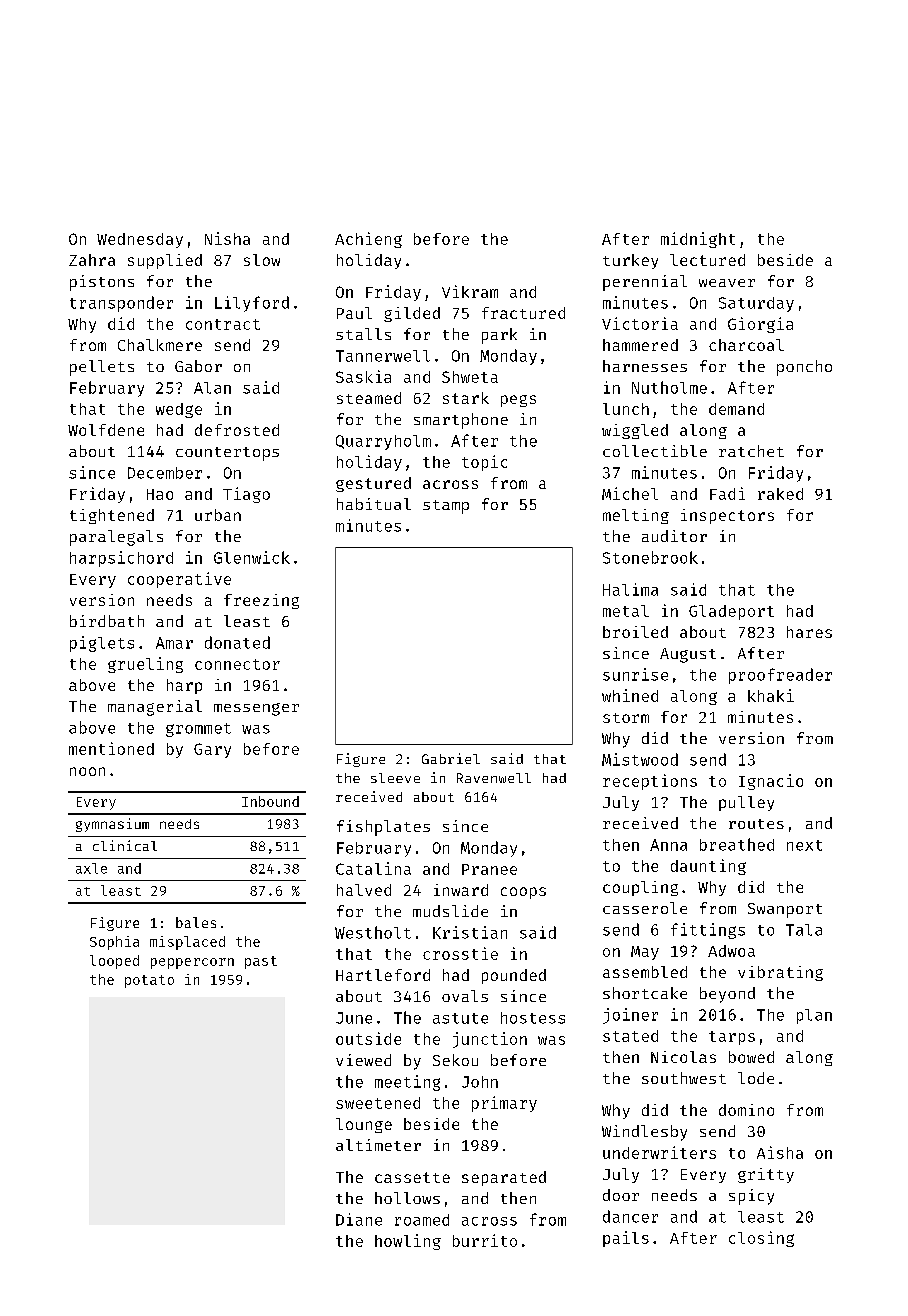  Describe the element at coordinates (114, 962) in the image. I see `looped` at that location.
